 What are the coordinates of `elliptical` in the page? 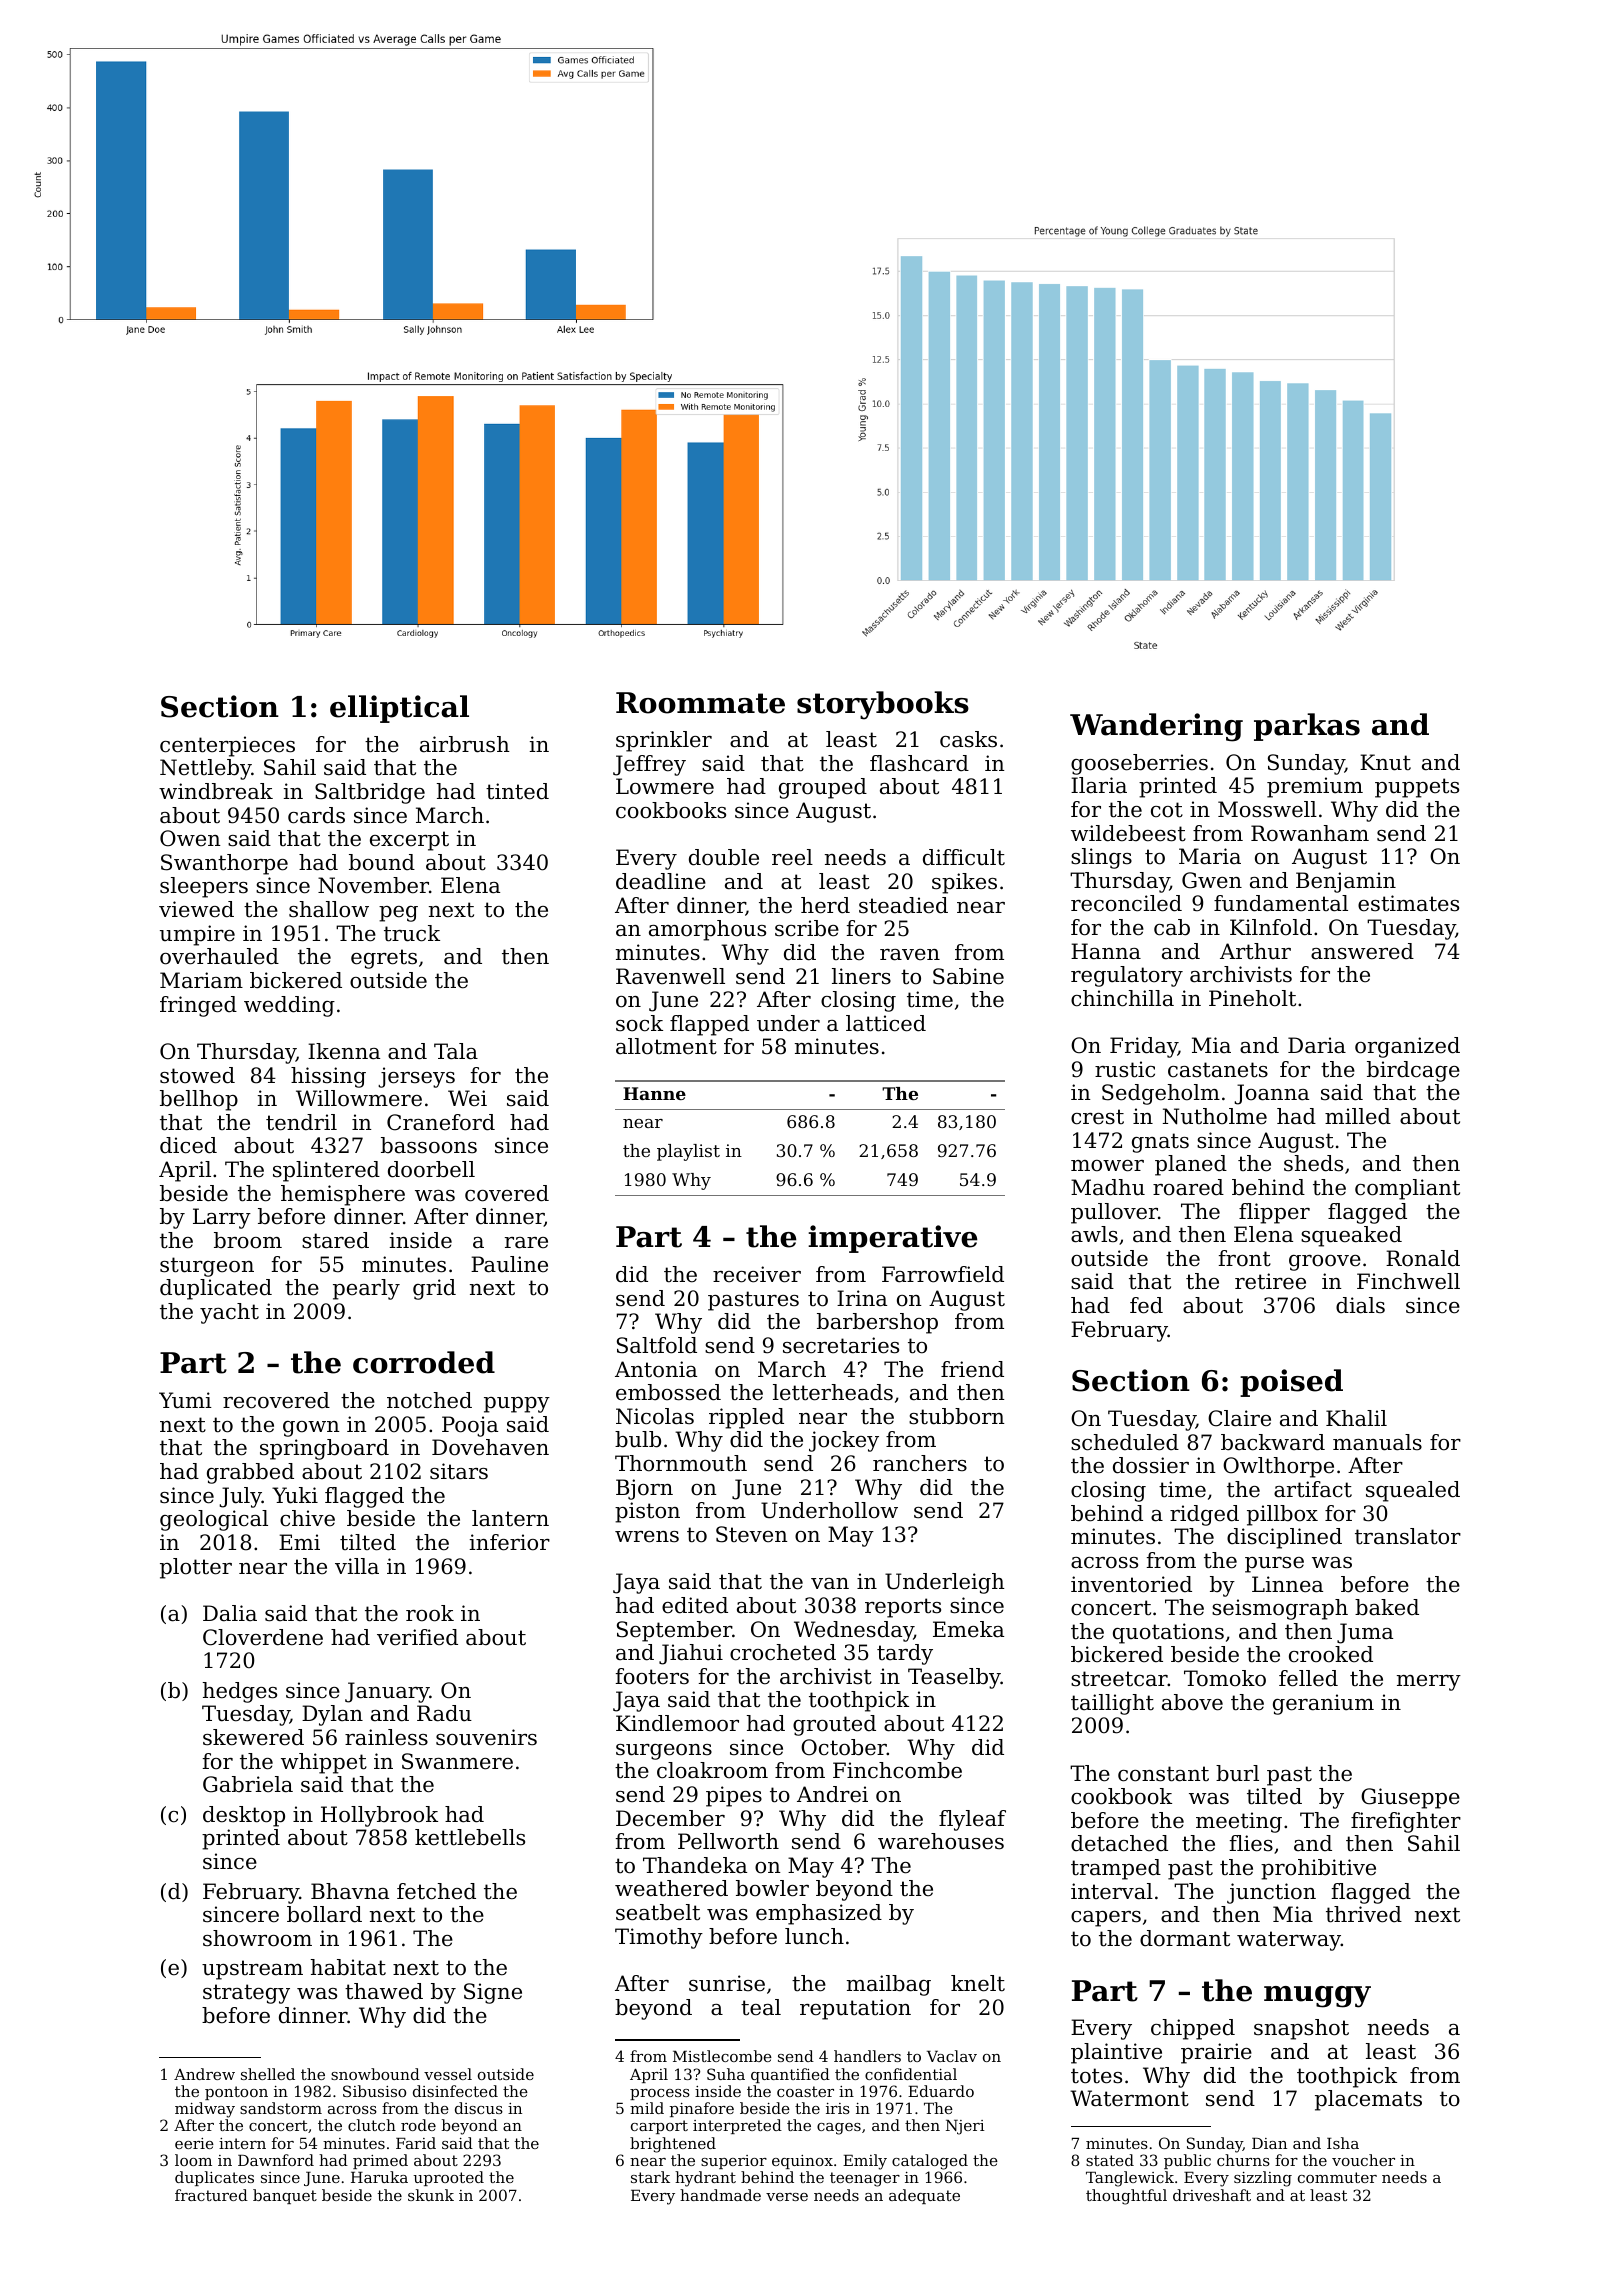 It's located at (399, 709).
